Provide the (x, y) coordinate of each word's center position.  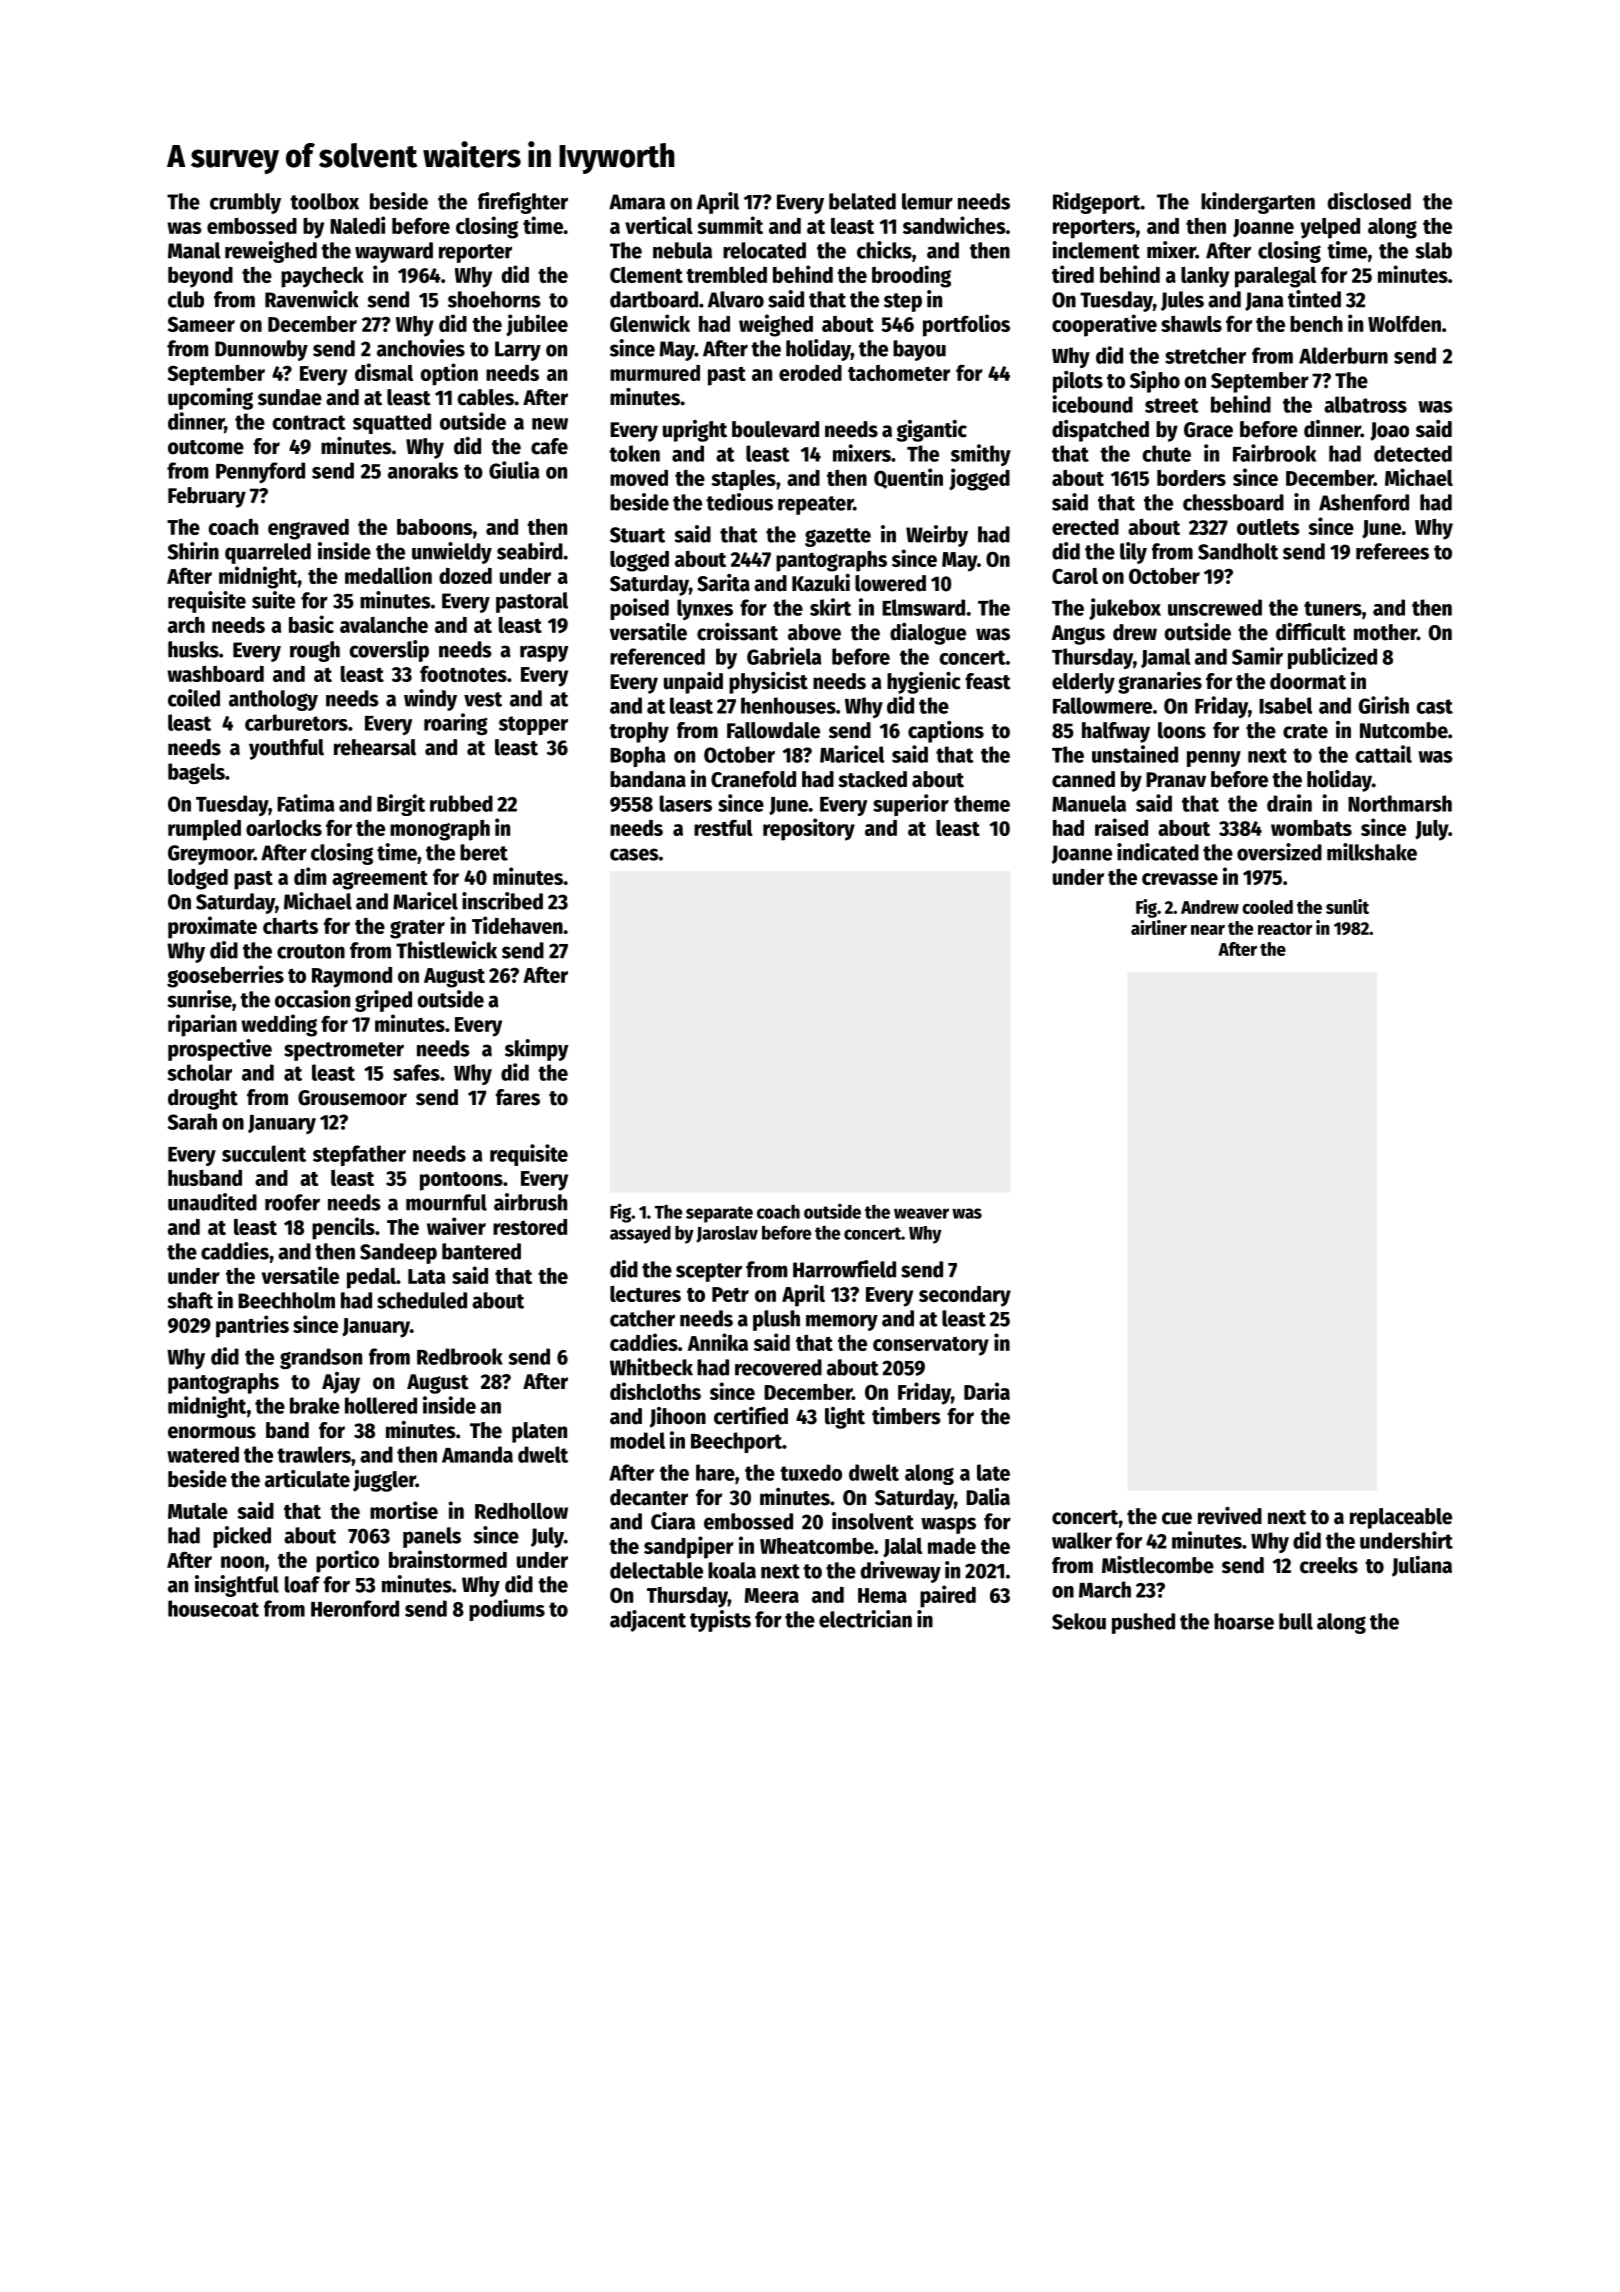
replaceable (1401, 1518)
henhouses (788, 705)
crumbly (245, 203)
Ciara (673, 1521)
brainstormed (448, 1559)
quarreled (268, 553)
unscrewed (1215, 607)
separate (719, 1214)
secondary (965, 1296)
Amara (637, 202)
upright (695, 431)
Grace (1208, 430)
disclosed (1369, 201)
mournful (446, 1202)
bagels (196, 773)
